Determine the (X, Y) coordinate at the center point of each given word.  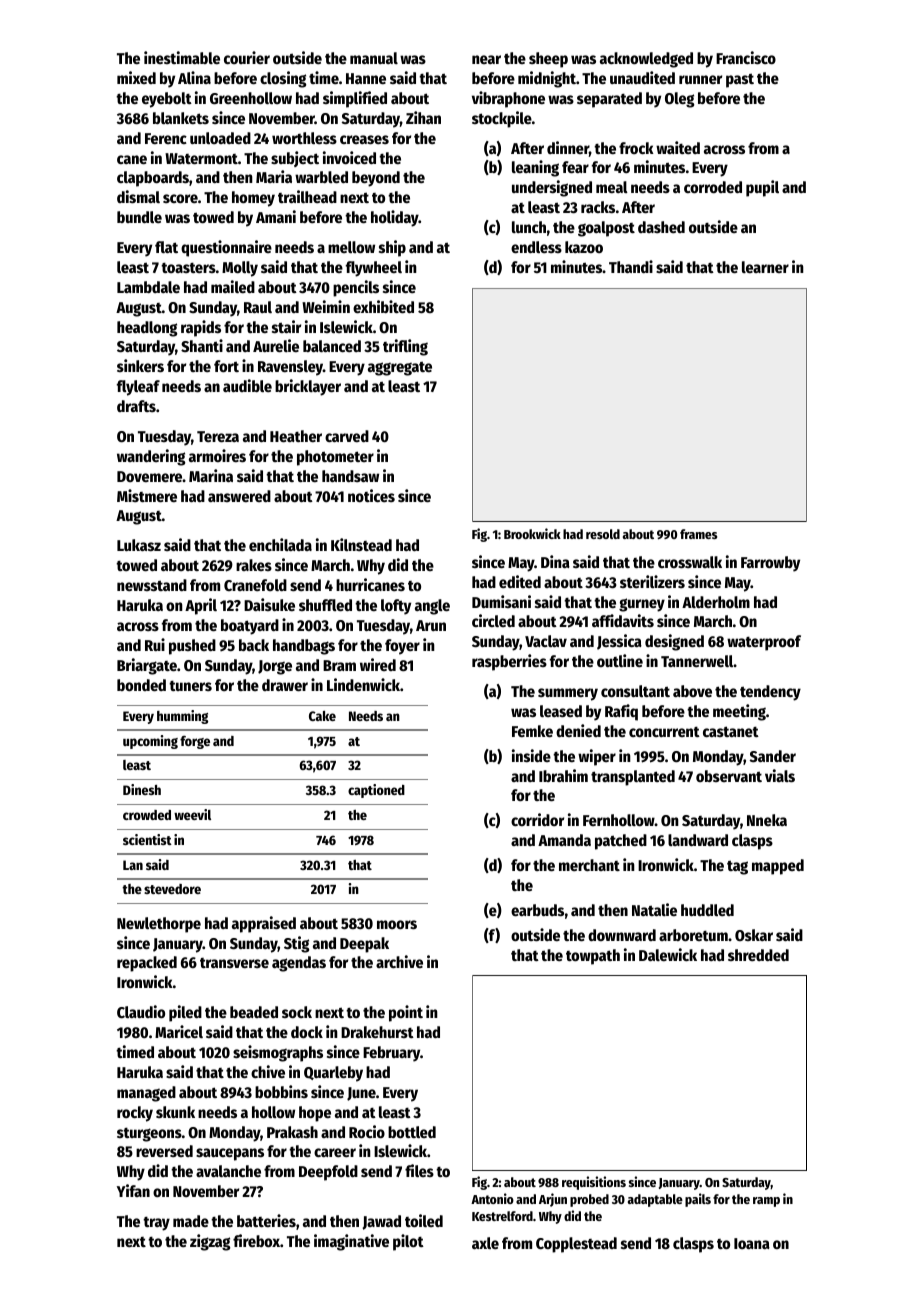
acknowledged (646, 60)
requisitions (594, 1183)
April (201, 606)
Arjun (553, 1200)
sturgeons (149, 1134)
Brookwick (532, 533)
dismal (138, 196)
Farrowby (770, 564)
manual (374, 58)
